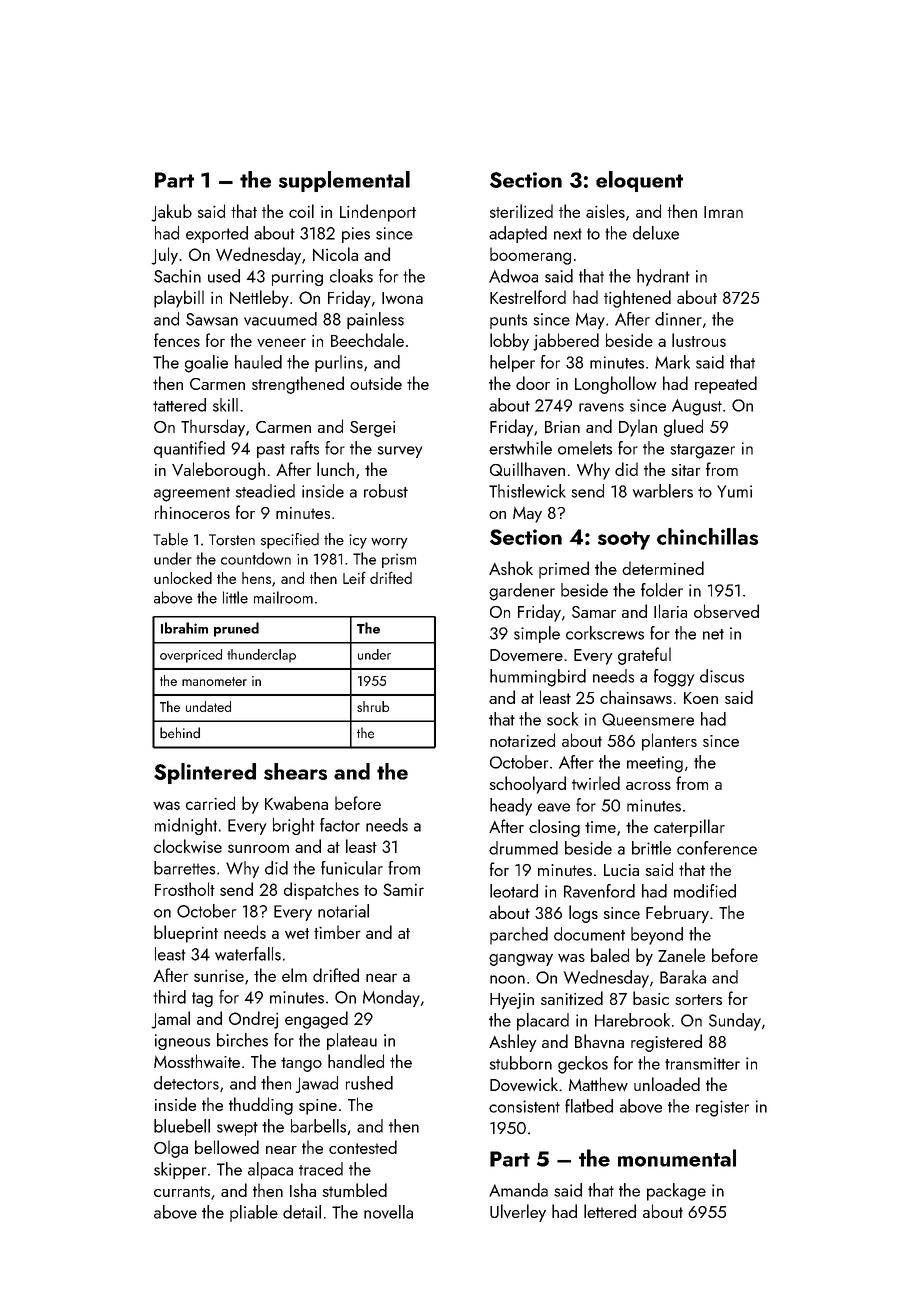 Image resolution: width=924 pixels, height=1311 pixels. What do you see at coordinates (639, 181) in the page?
I see `eloquent` at bounding box center [639, 181].
